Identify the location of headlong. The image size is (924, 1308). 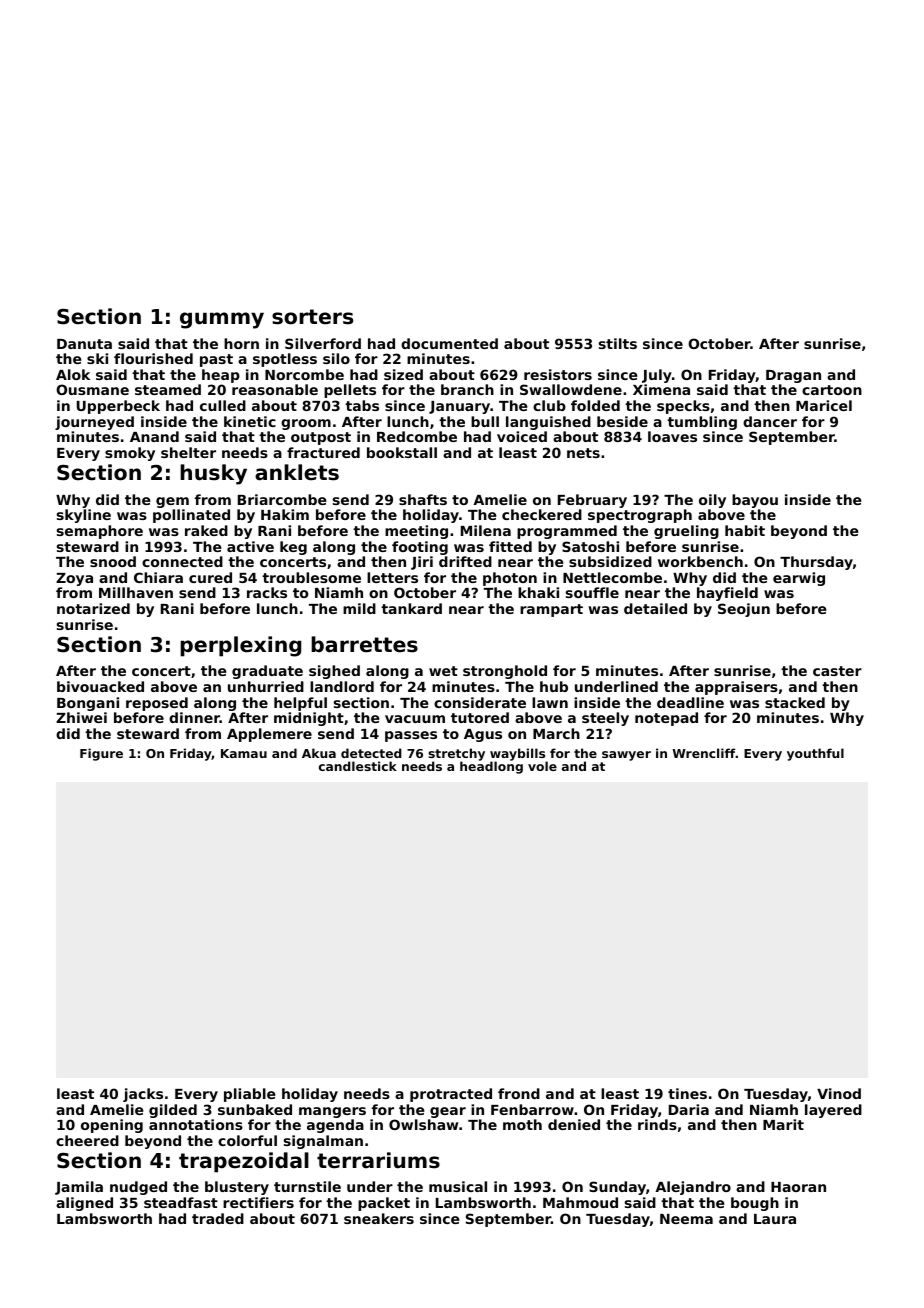
(491, 768).
